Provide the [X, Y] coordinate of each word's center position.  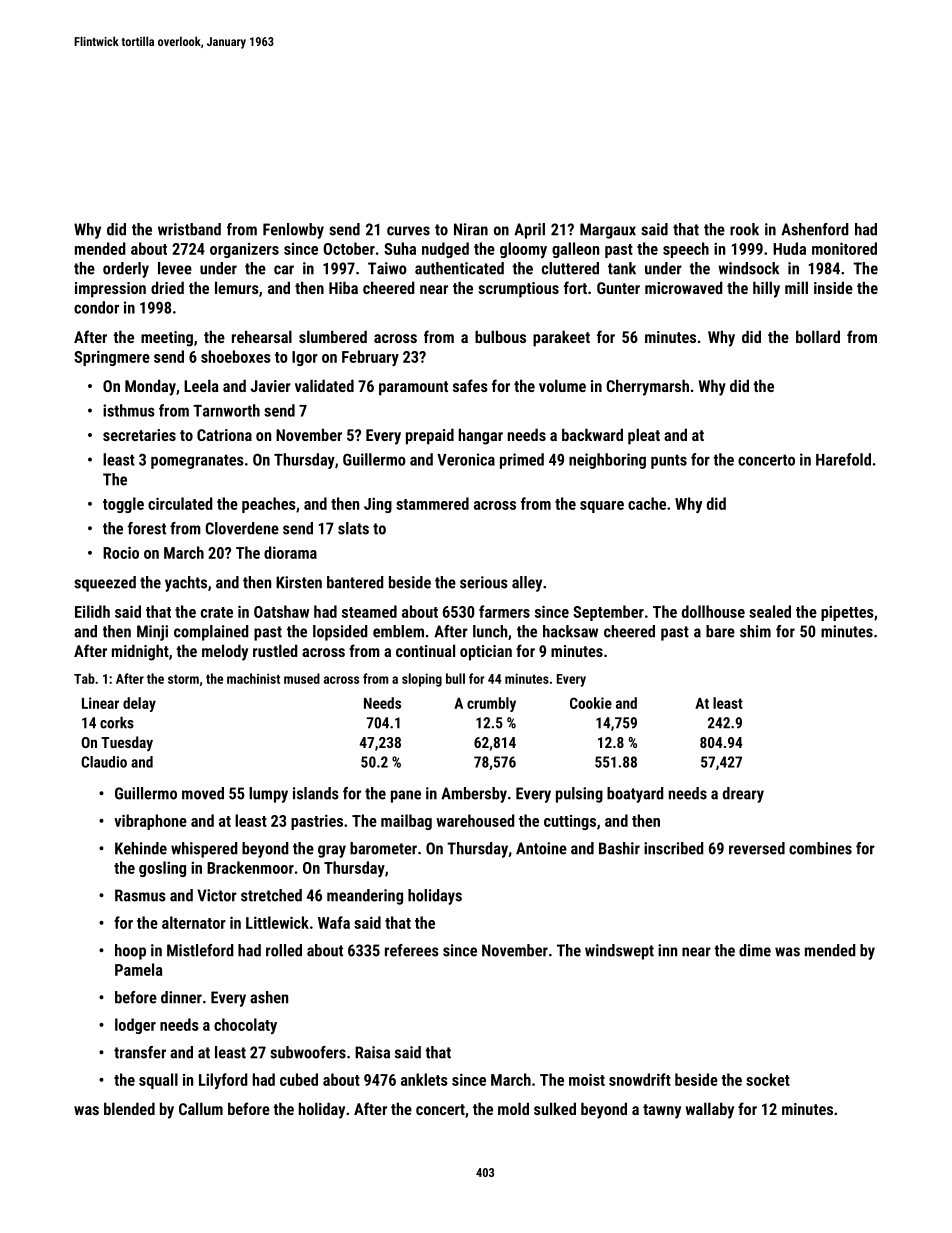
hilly [766, 289]
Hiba [343, 287]
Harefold [843, 459]
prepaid [430, 436]
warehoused [475, 820]
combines [820, 848]
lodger [135, 1026]
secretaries [139, 435]
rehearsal [262, 336]
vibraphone [150, 822]
